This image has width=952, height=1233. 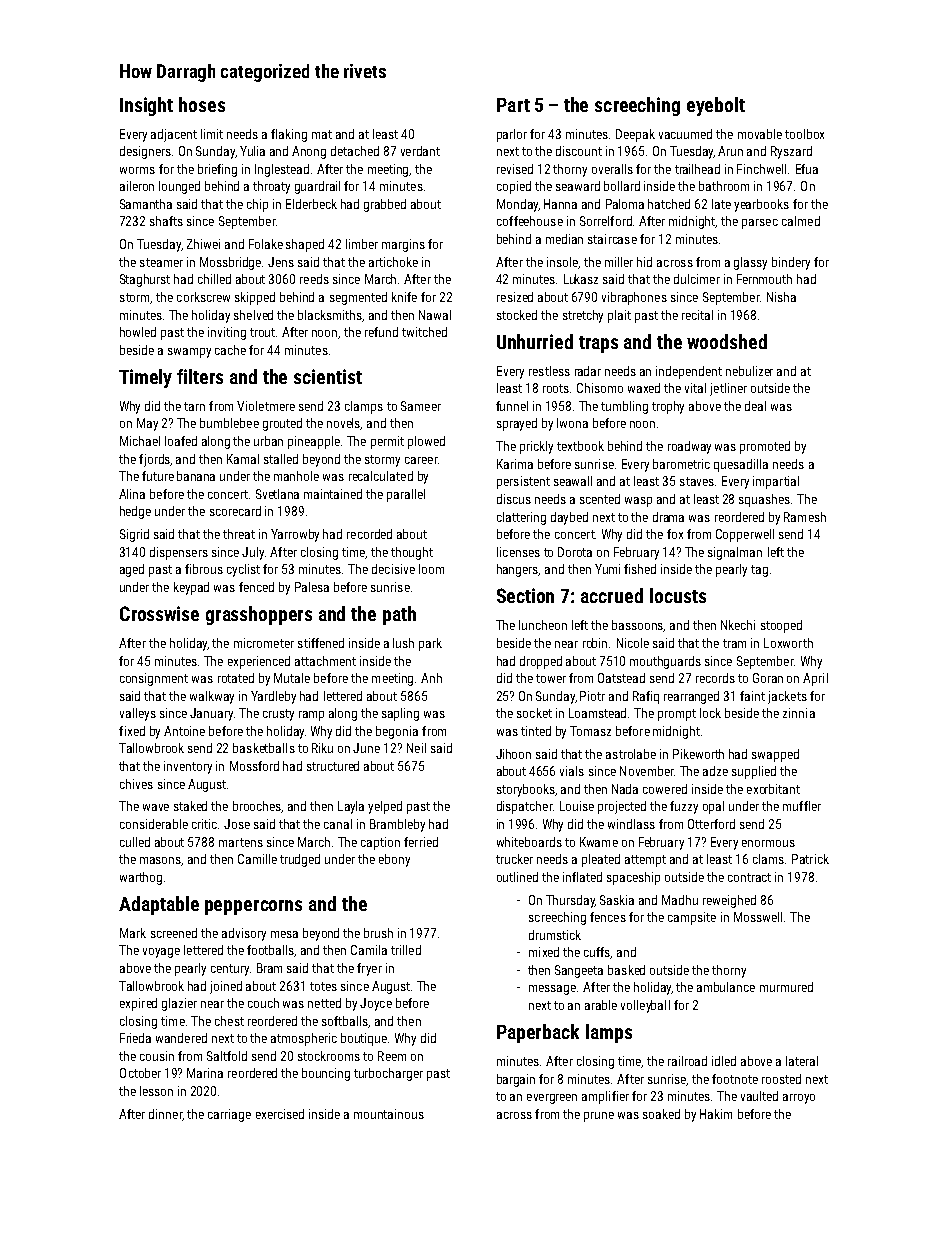 I want to click on parlor, so click(x=512, y=135).
